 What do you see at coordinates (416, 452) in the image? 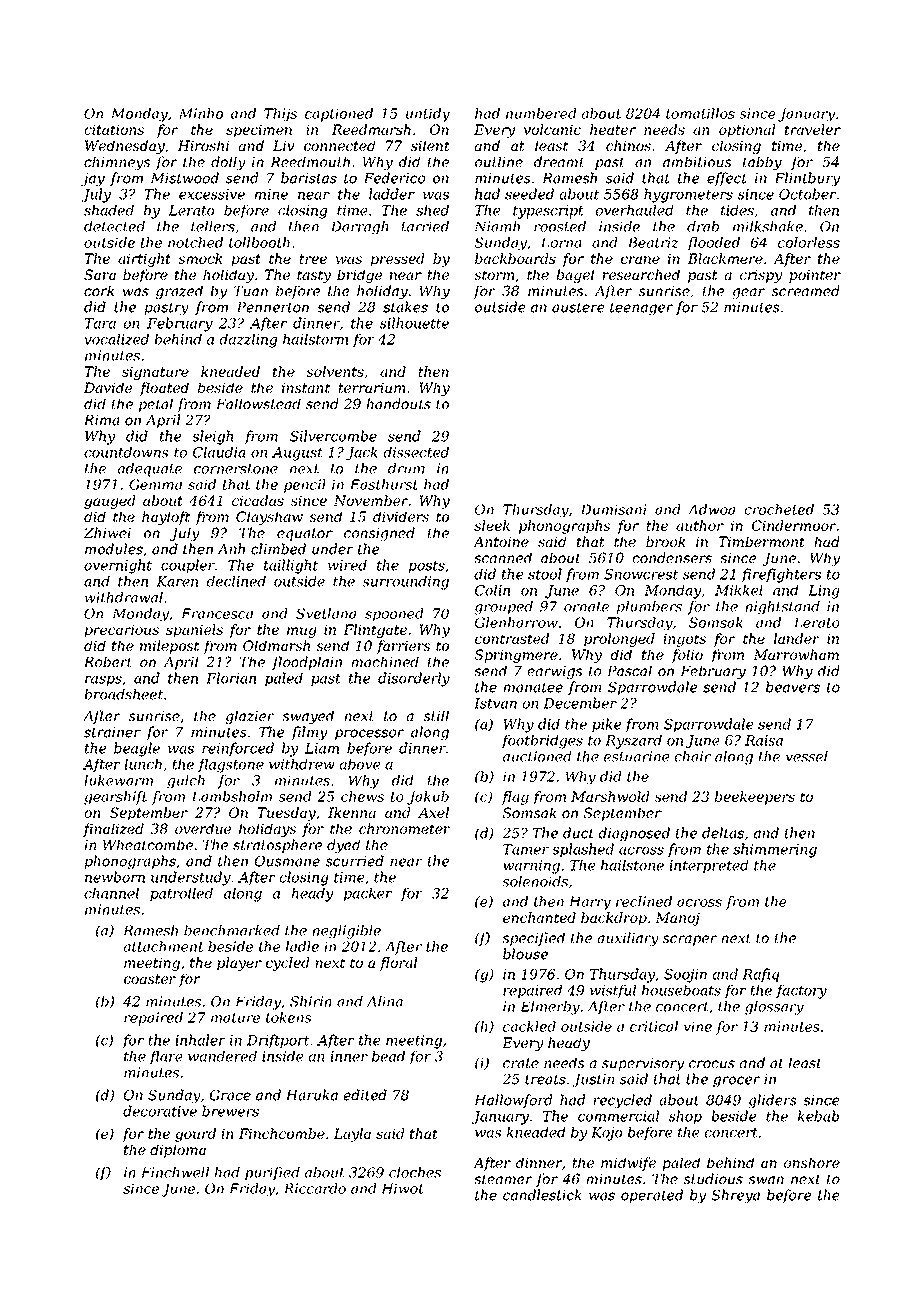
I see `dissected` at bounding box center [416, 452].
